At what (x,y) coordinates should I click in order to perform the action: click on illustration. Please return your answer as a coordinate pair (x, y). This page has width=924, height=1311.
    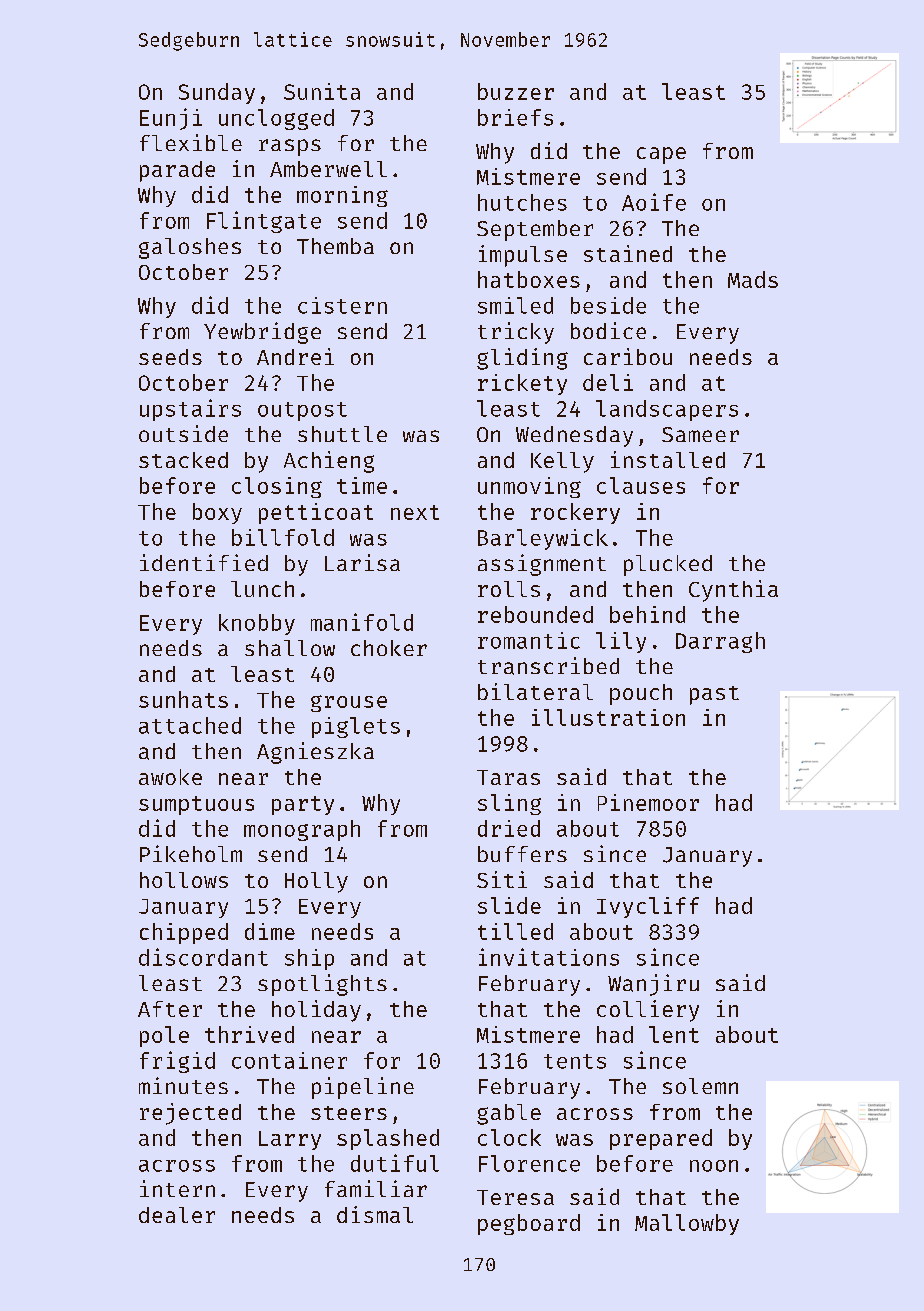
    Looking at the image, I should click on (608, 717).
